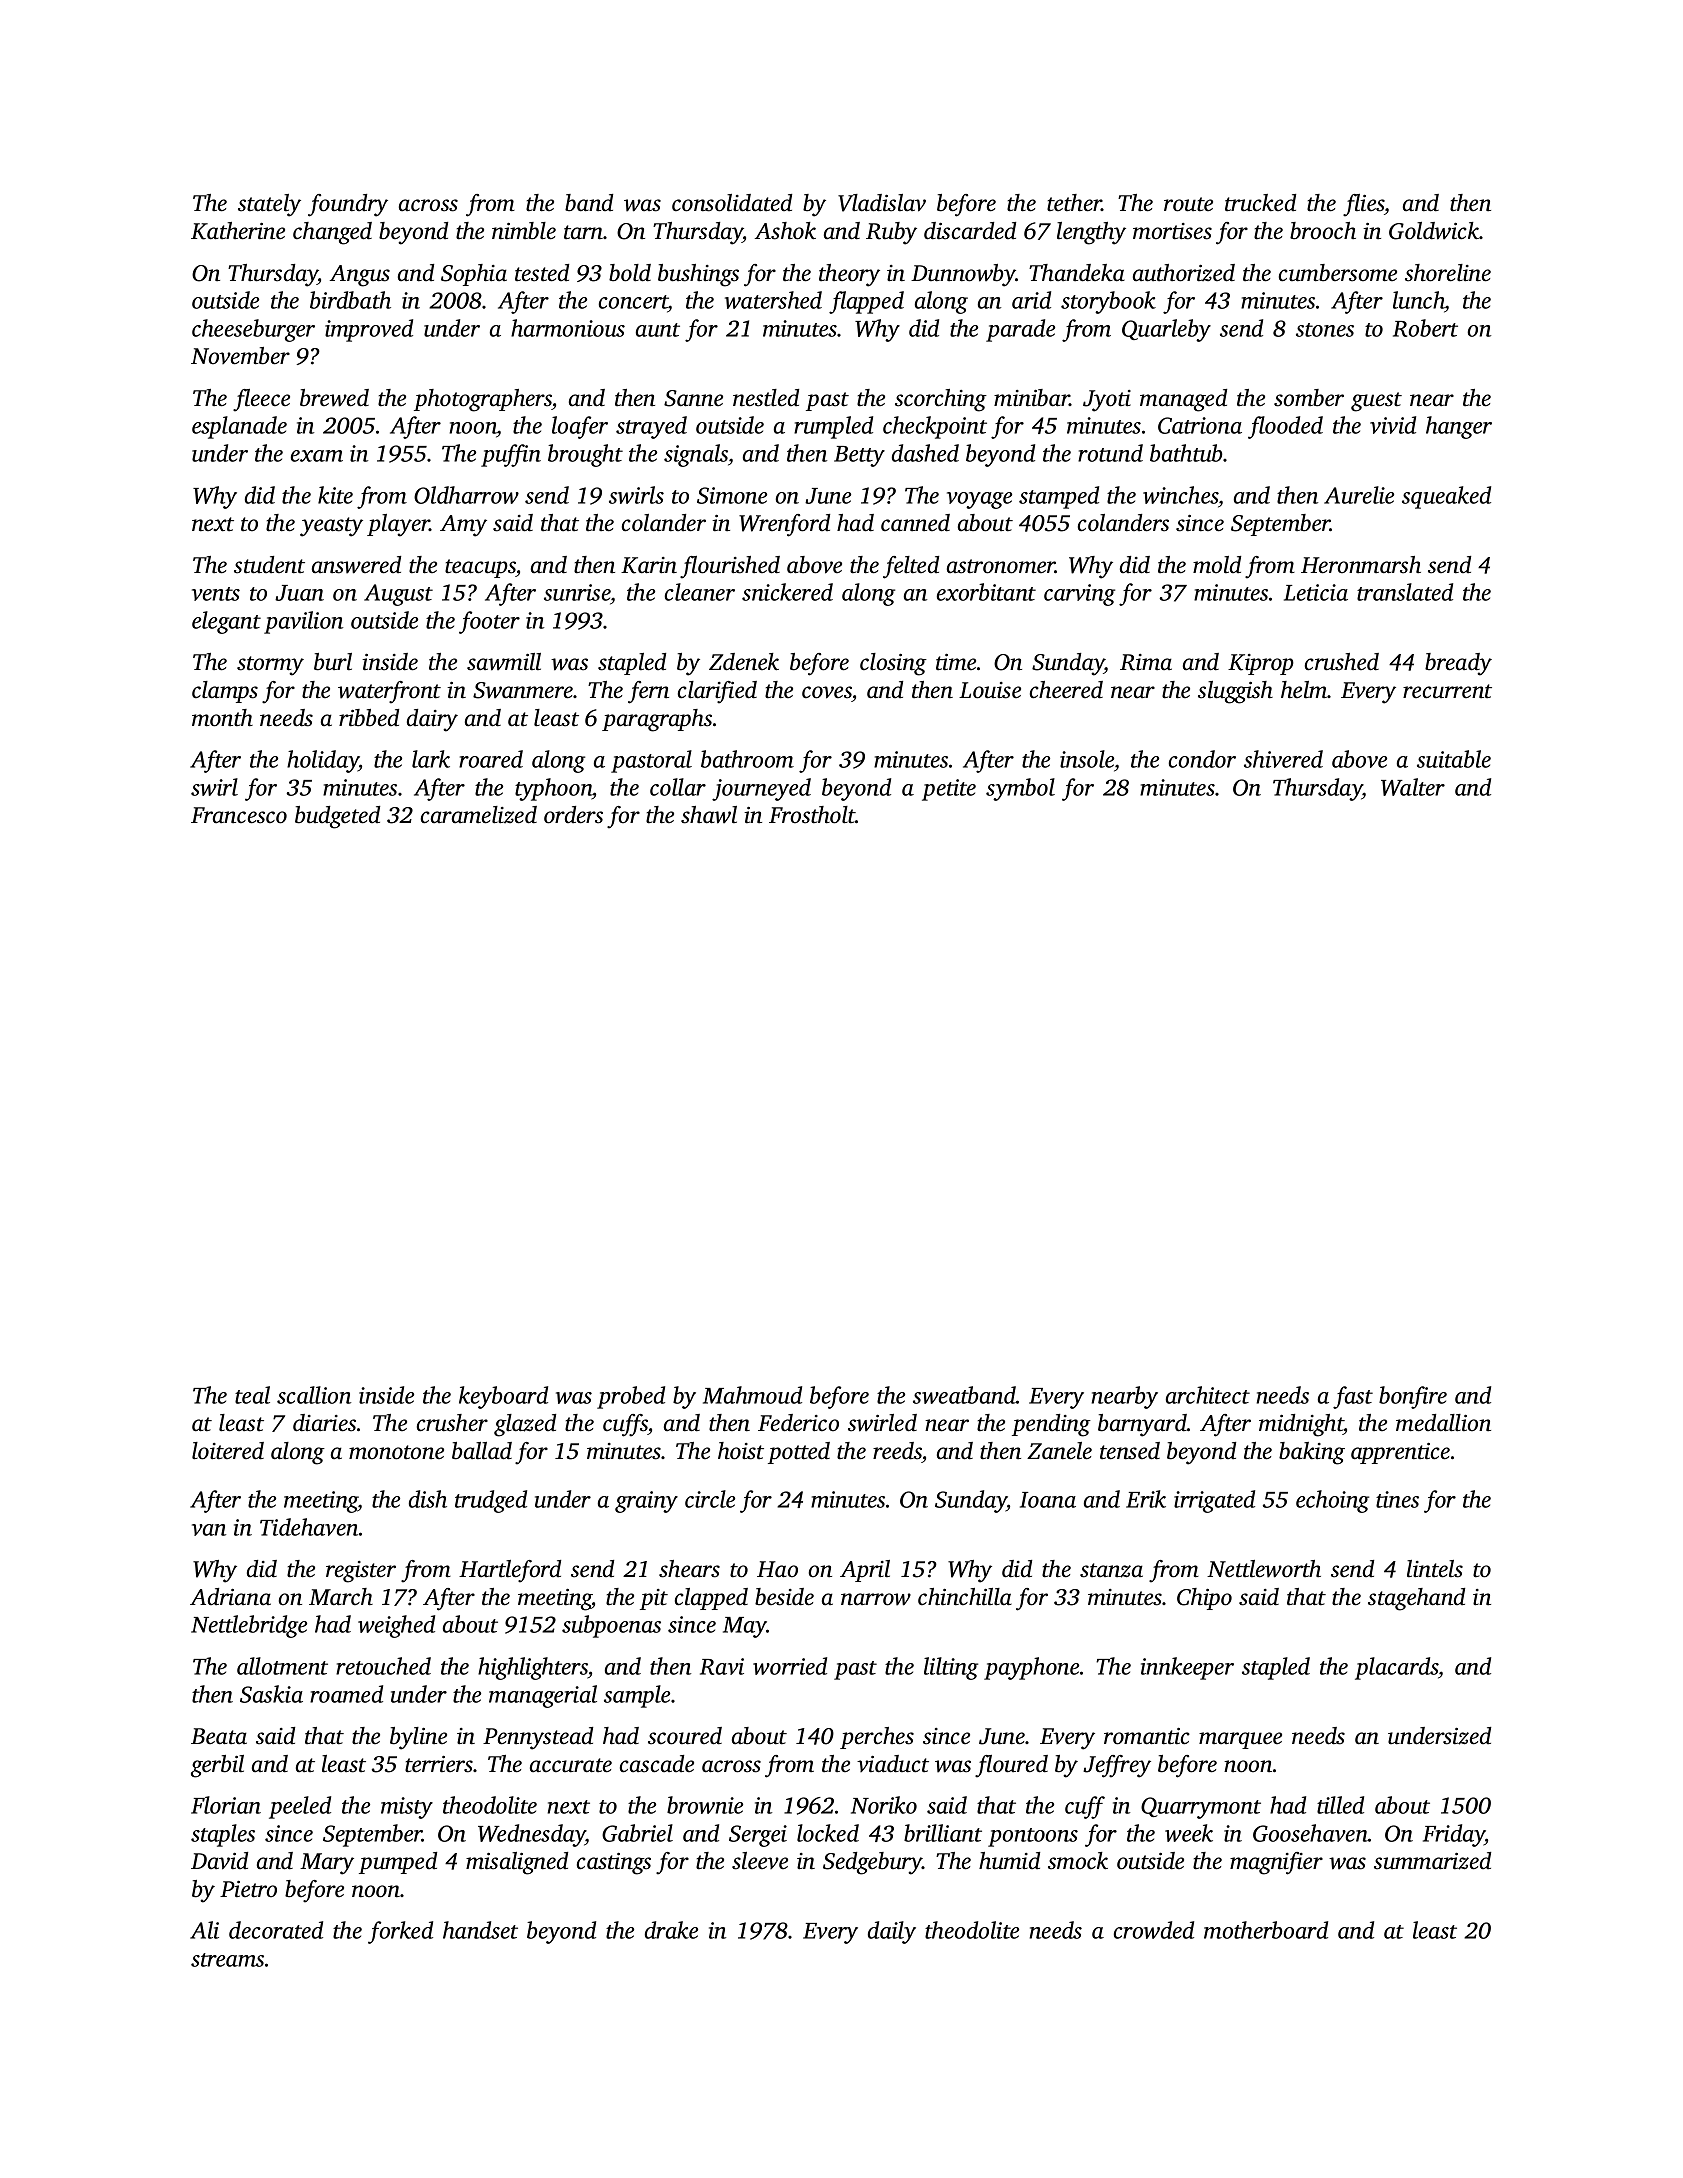  What do you see at coordinates (269, 205) in the screenshot?
I see `stately` at bounding box center [269, 205].
